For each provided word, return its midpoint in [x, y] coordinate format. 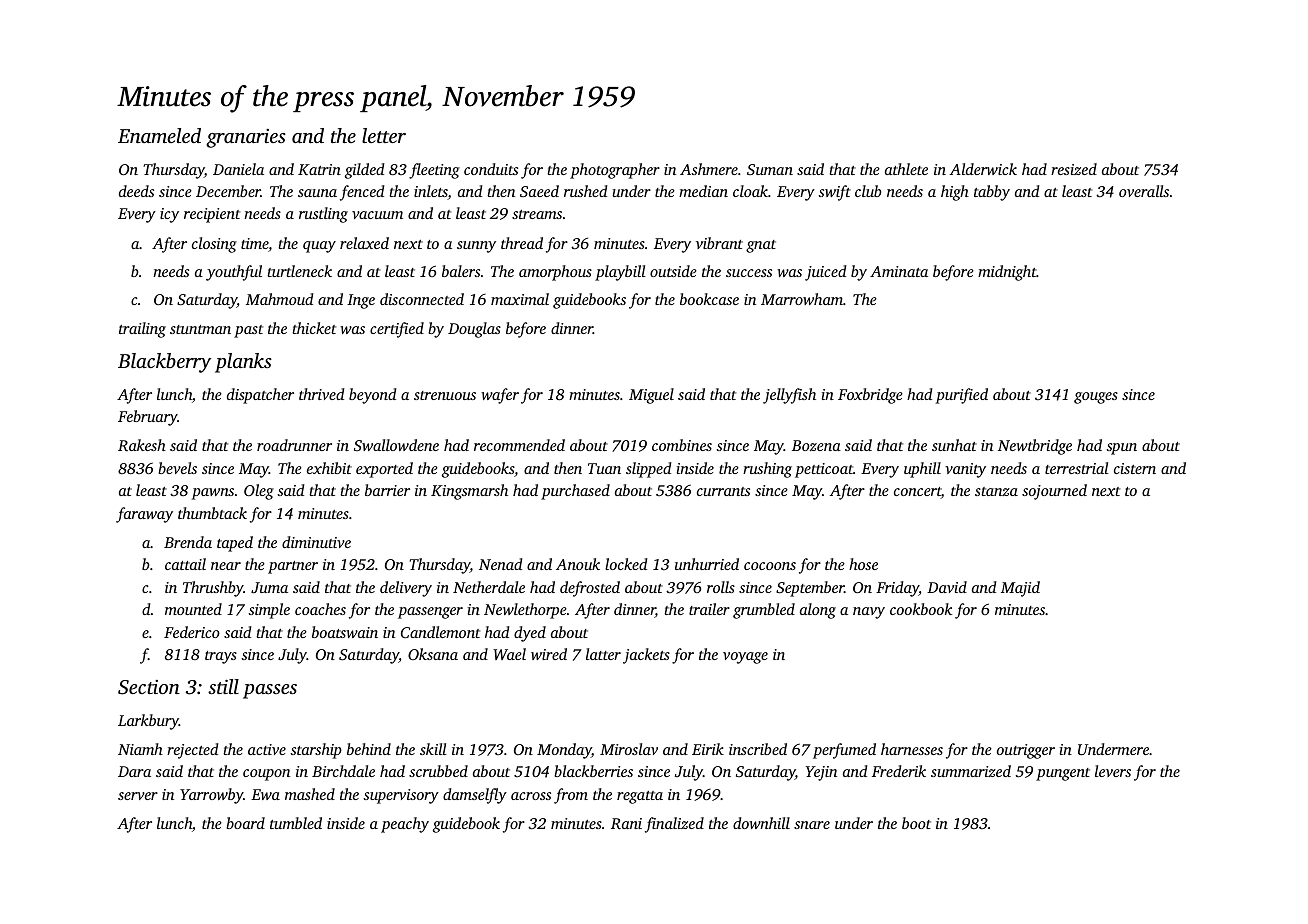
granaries [246, 138]
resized [1074, 169]
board [245, 823]
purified [961, 396]
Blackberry [164, 363]
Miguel [651, 396]
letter [384, 135]
